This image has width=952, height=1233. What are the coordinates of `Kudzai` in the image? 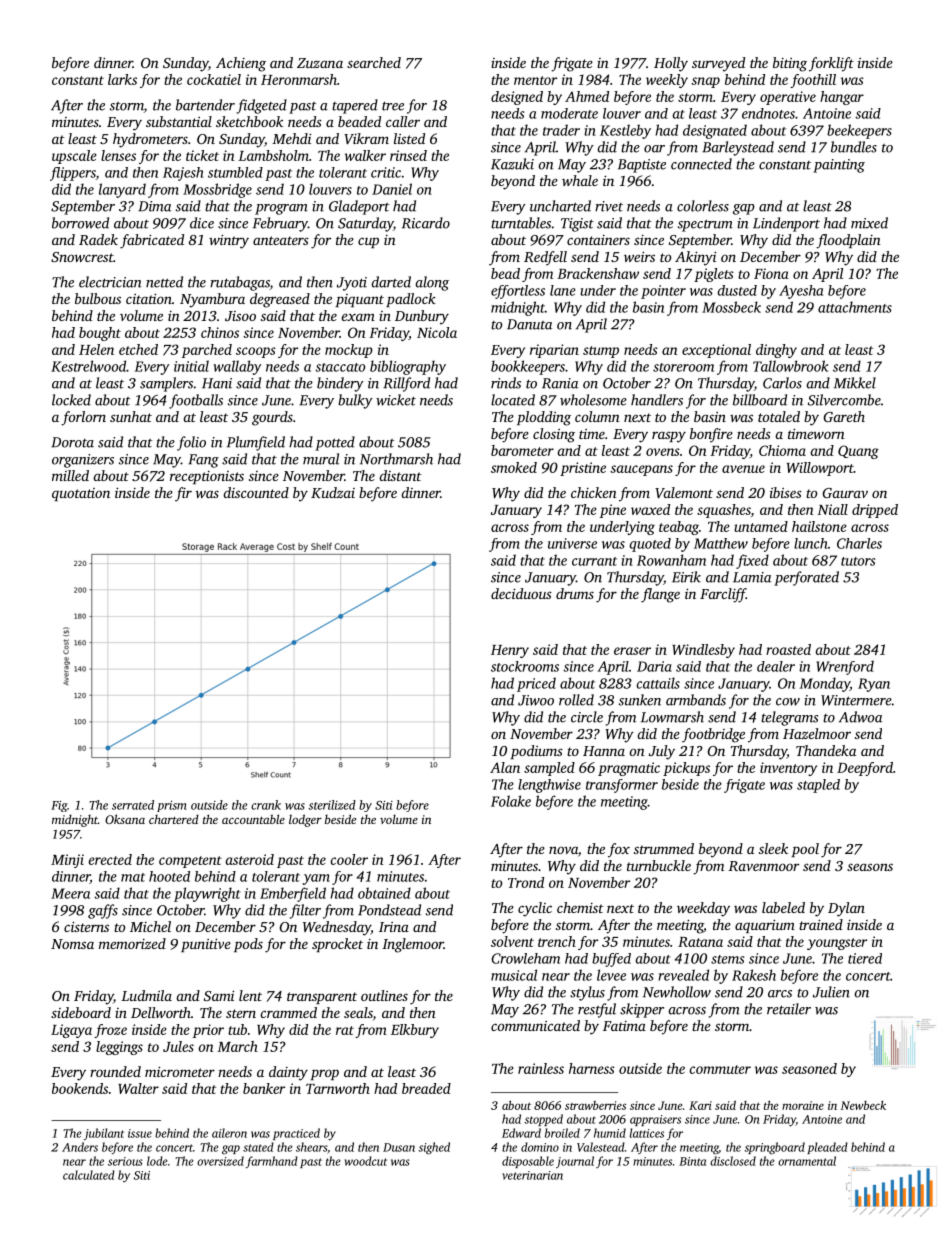 It's located at (333, 492).
